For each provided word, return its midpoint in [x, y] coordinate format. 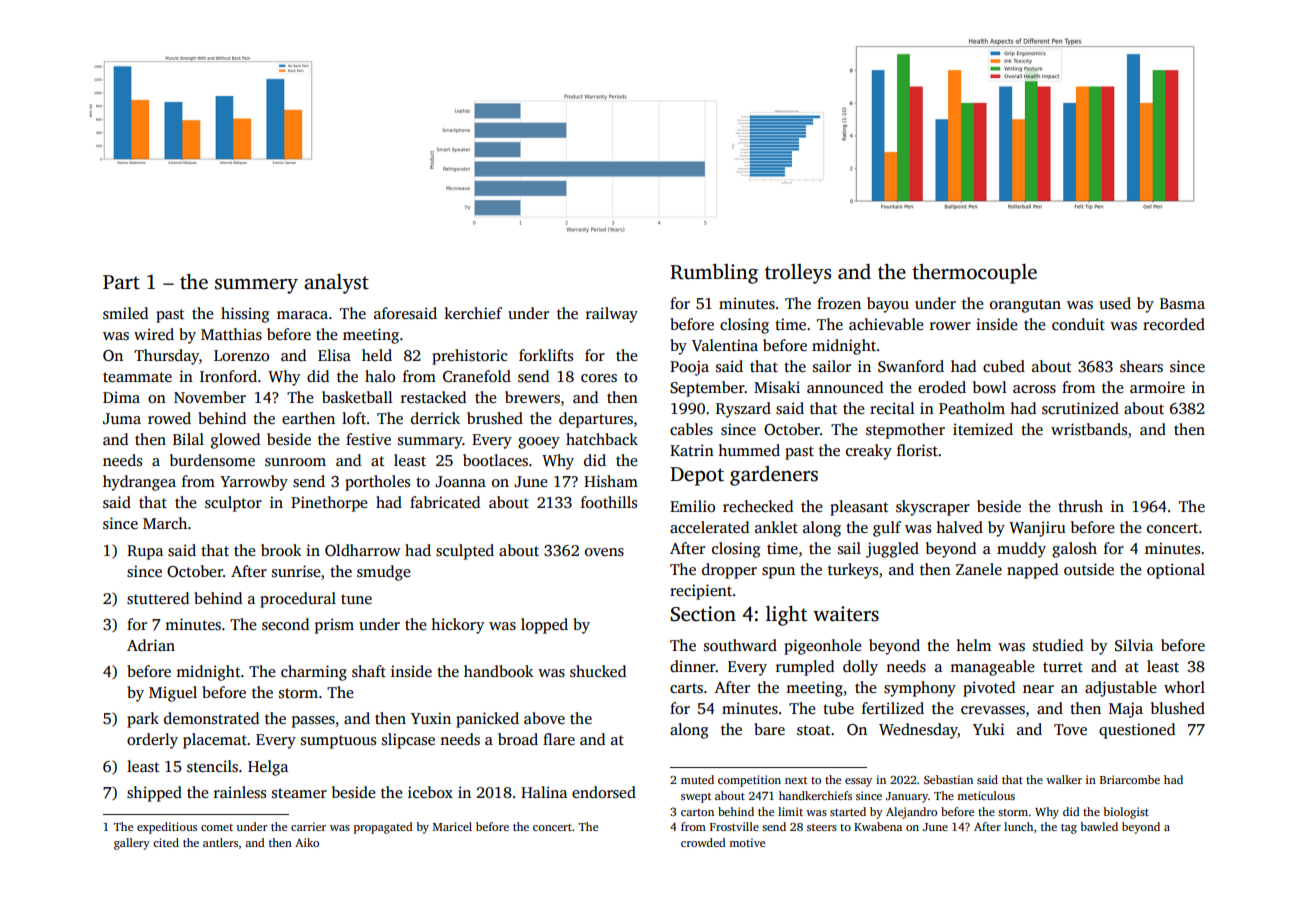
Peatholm [972, 408]
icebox [430, 792]
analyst [336, 284]
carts [686, 688]
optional [1176, 571]
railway [612, 315]
